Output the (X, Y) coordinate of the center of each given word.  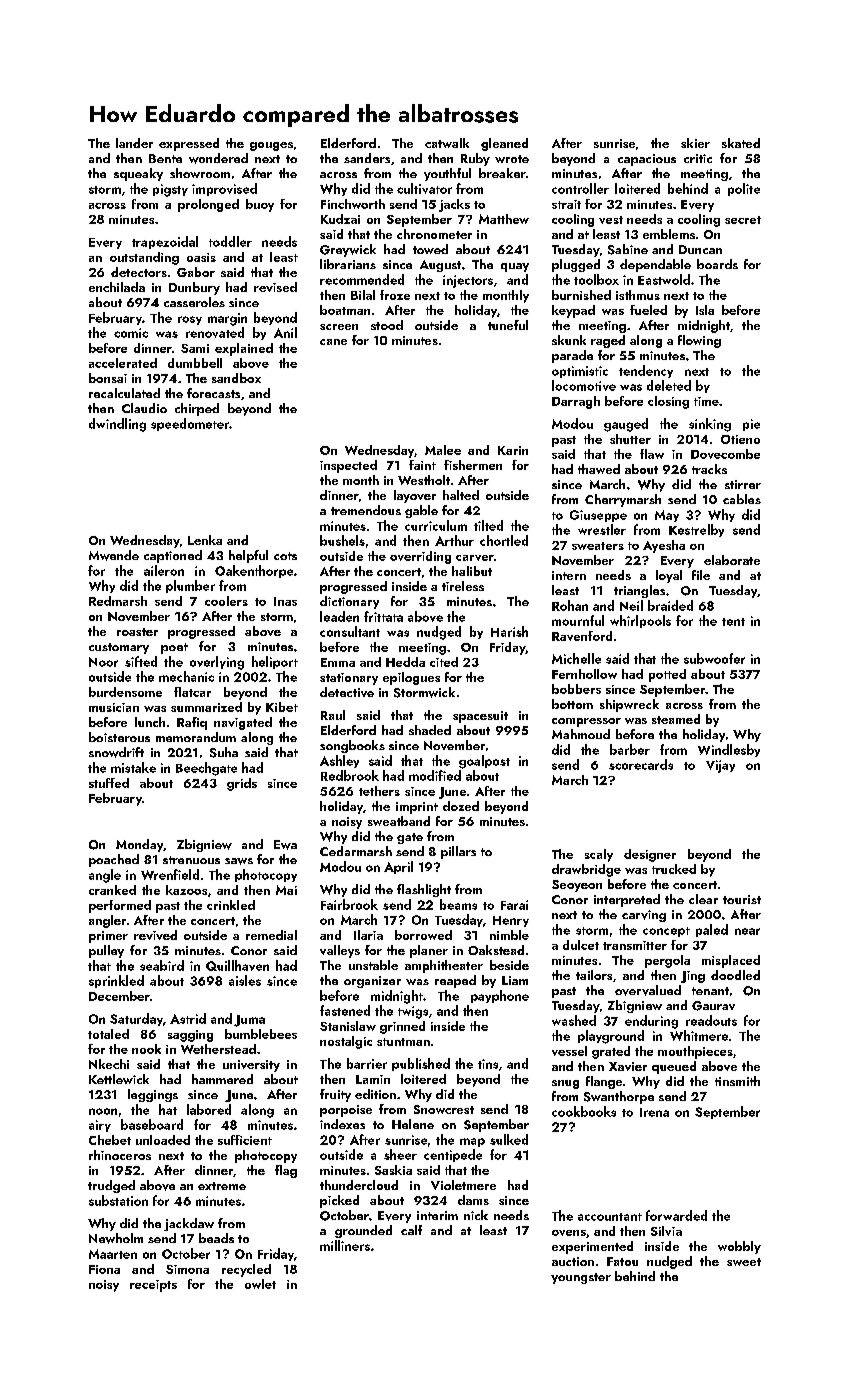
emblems (669, 234)
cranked (112, 890)
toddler (230, 241)
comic (131, 333)
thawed (599, 469)
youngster (581, 1278)
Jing (693, 977)
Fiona (104, 1269)
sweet (744, 1262)
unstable (373, 965)
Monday (139, 845)
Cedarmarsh (356, 851)
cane (333, 342)
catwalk (447, 143)
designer (650, 855)
